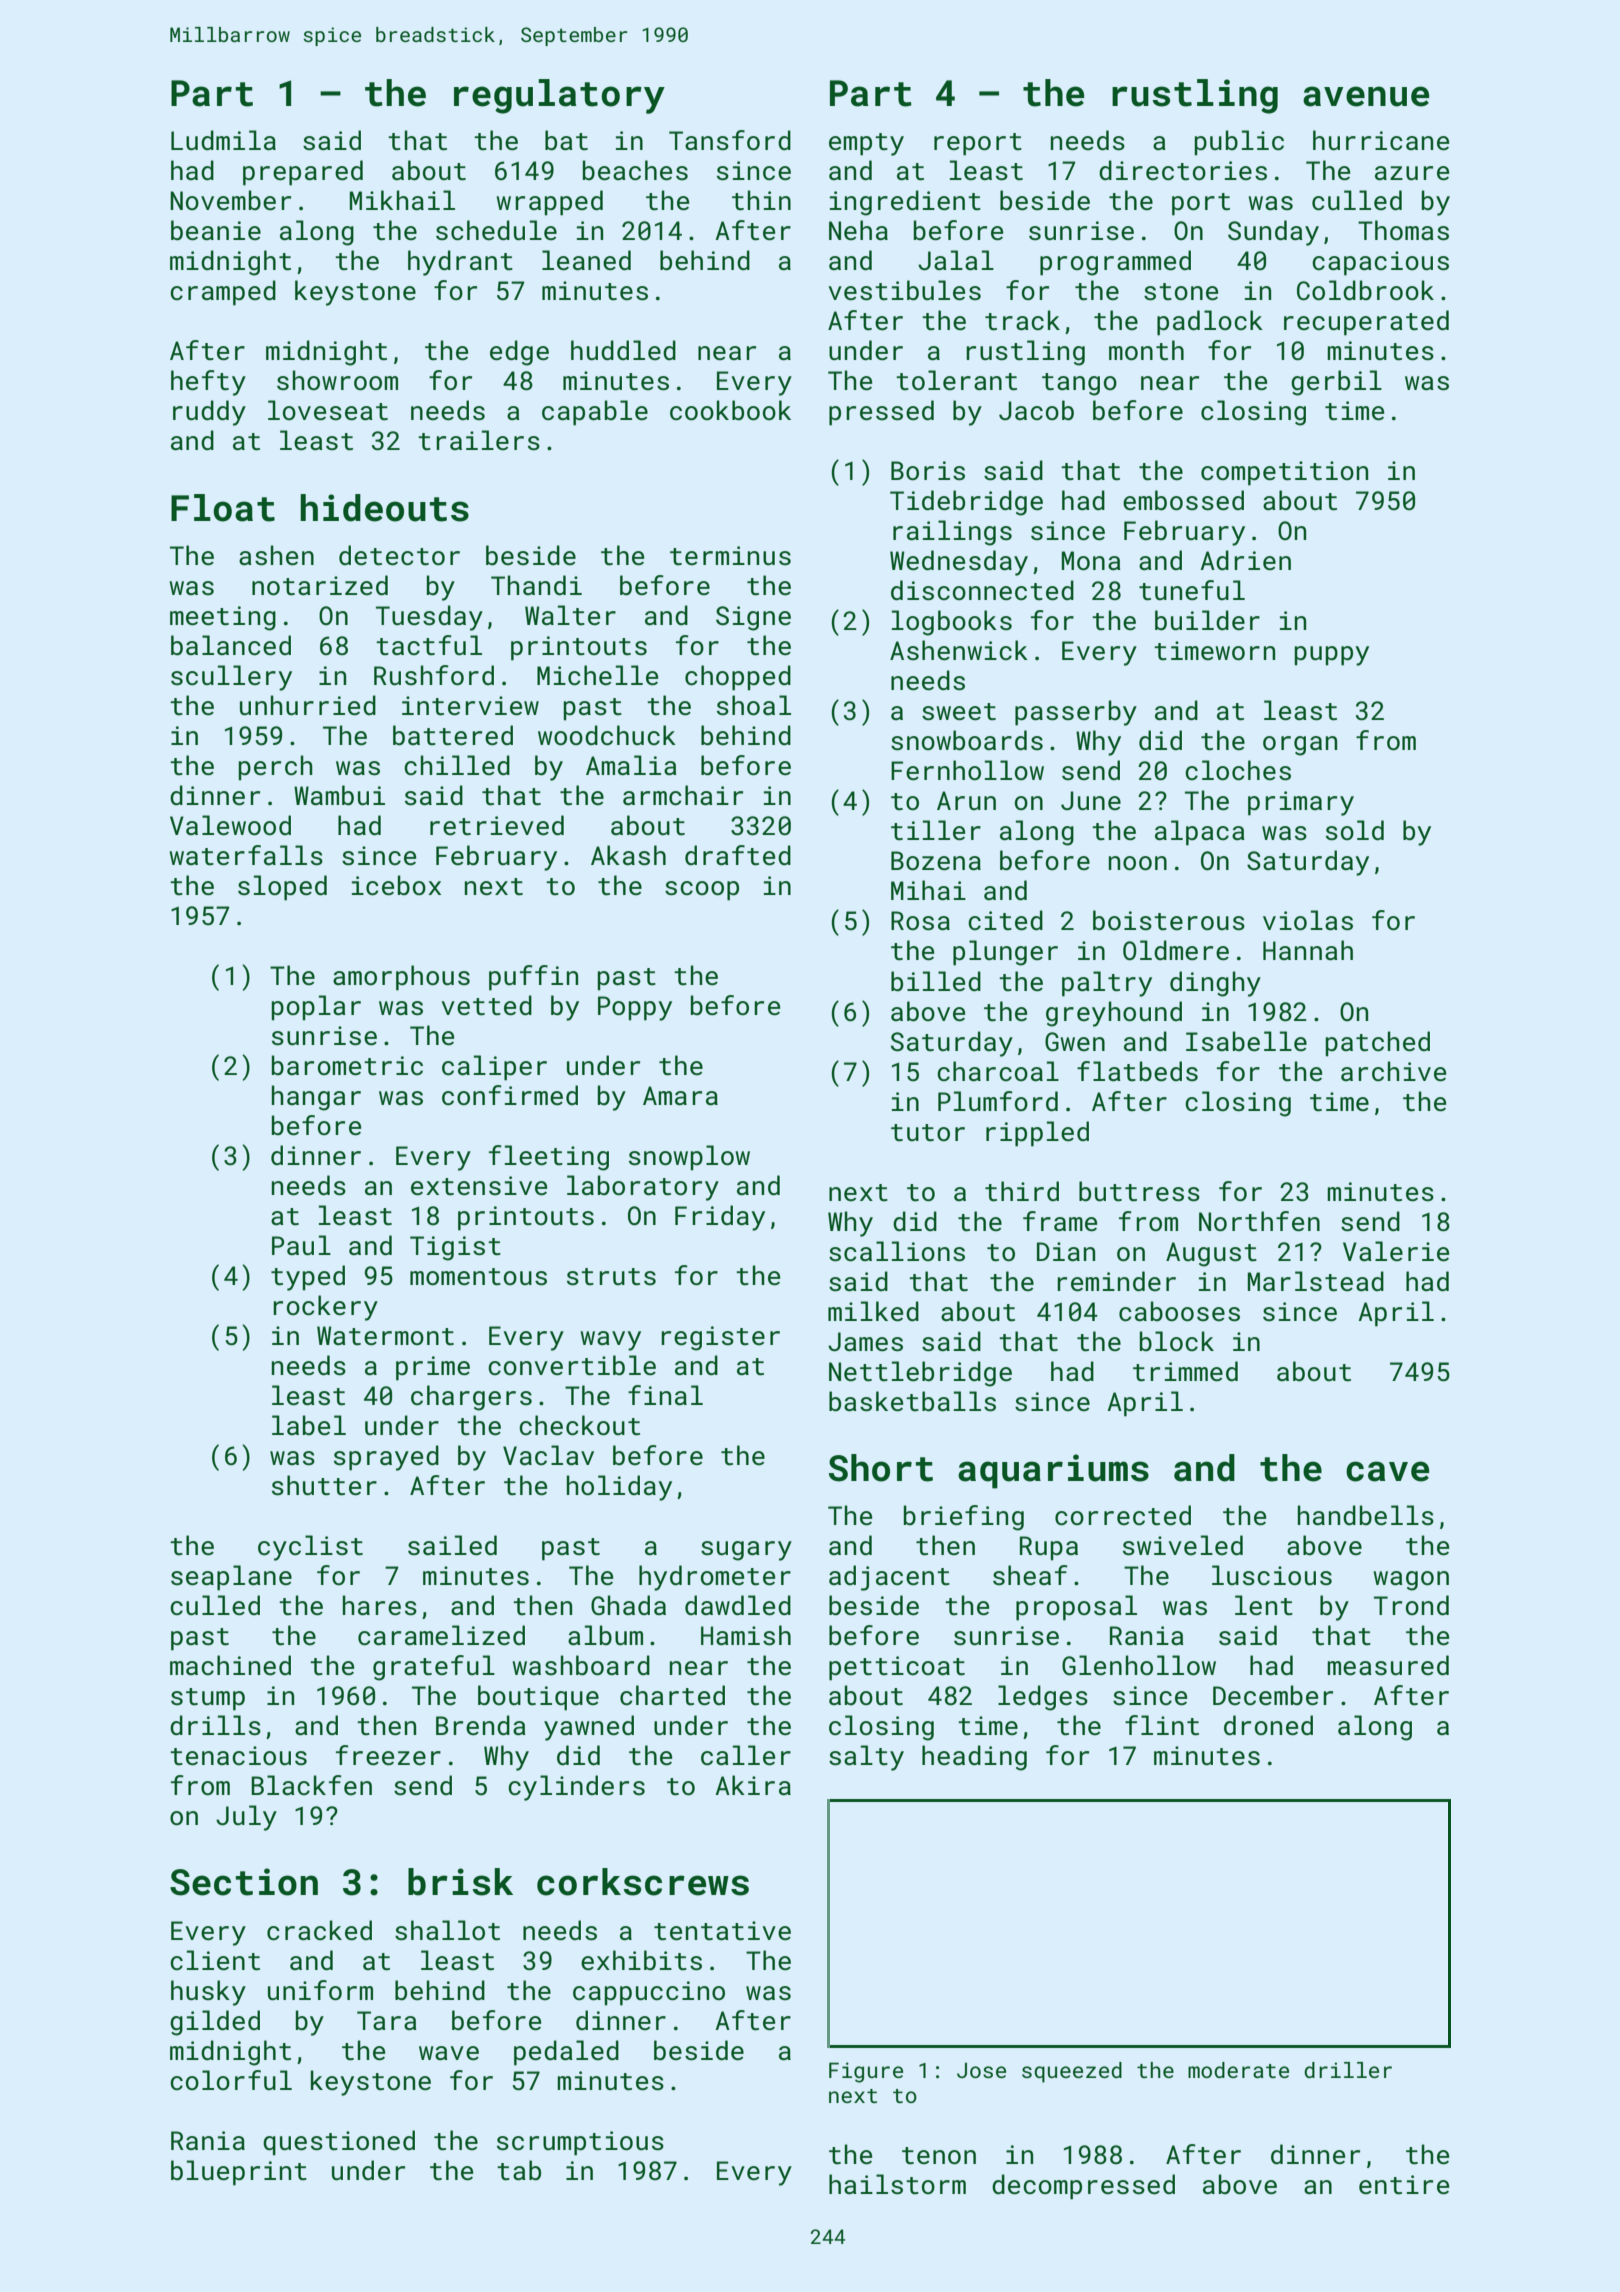 Image resolution: width=1620 pixels, height=2292 pixels. Describe the element at coordinates (1366, 96) in the screenshot. I see `avenue` at that location.
